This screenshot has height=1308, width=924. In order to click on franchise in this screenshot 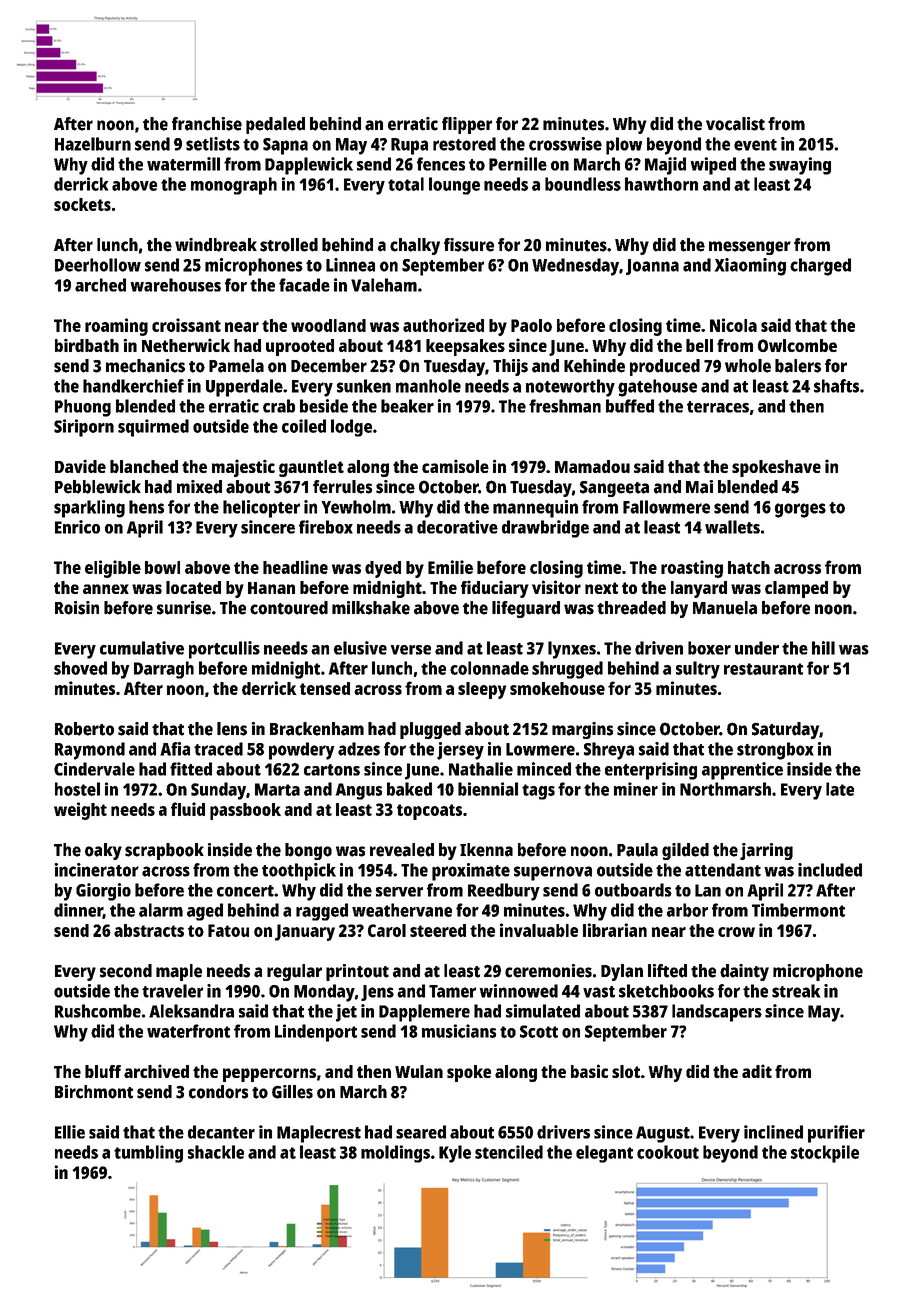, I will do `click(207, 124)`.
